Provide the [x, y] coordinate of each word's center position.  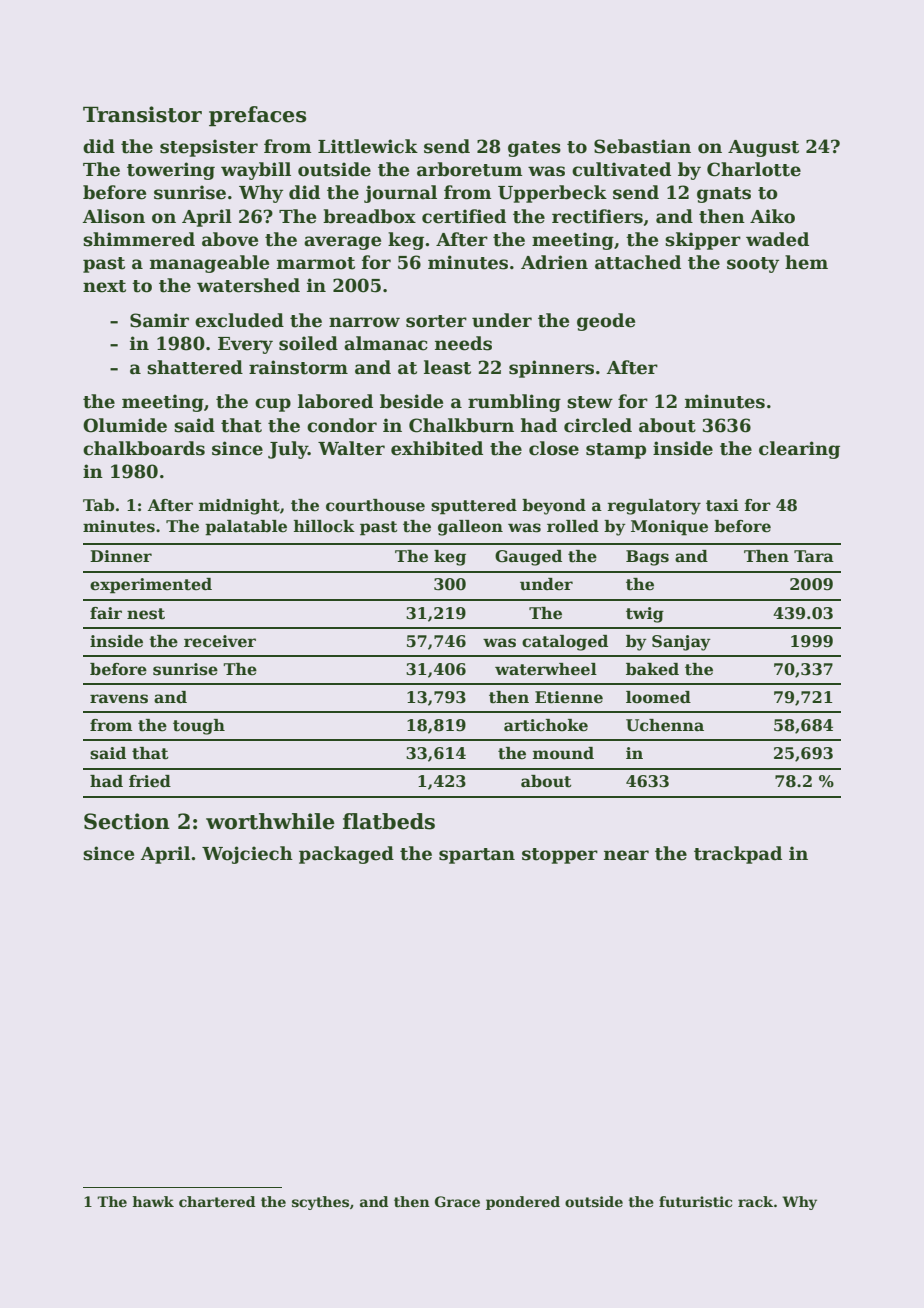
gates [534, 149]
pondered [523, 1203]
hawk [153, 1201]
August [763, 148]
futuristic [695, 1201]
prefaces [257, 116]
